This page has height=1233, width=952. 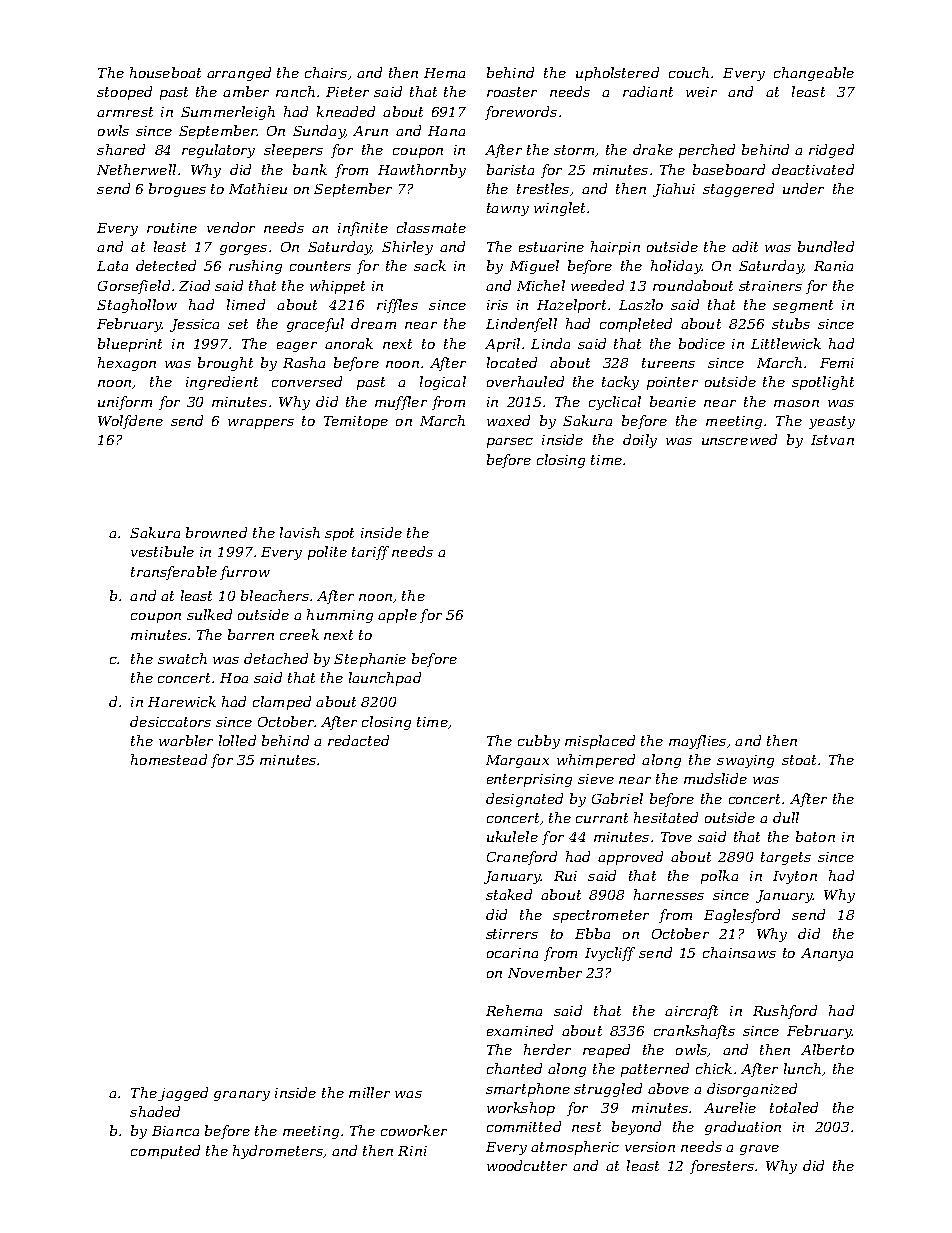 What do you see at coordinates (837, 363) in the page?
I see `Femi` at bounding box center [837, 363].
